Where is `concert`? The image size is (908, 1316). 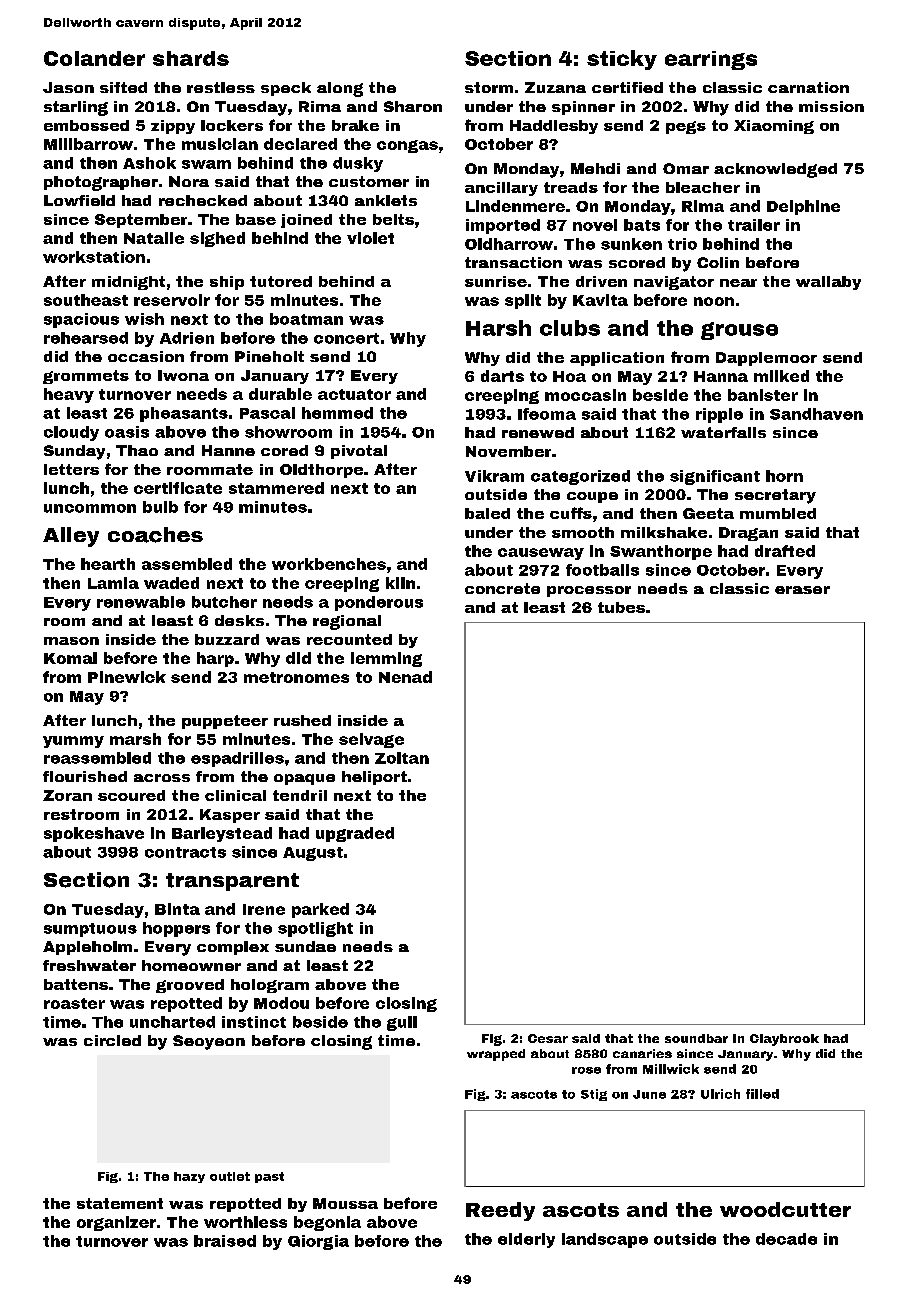
concert is located at coordinates (346, 338).
